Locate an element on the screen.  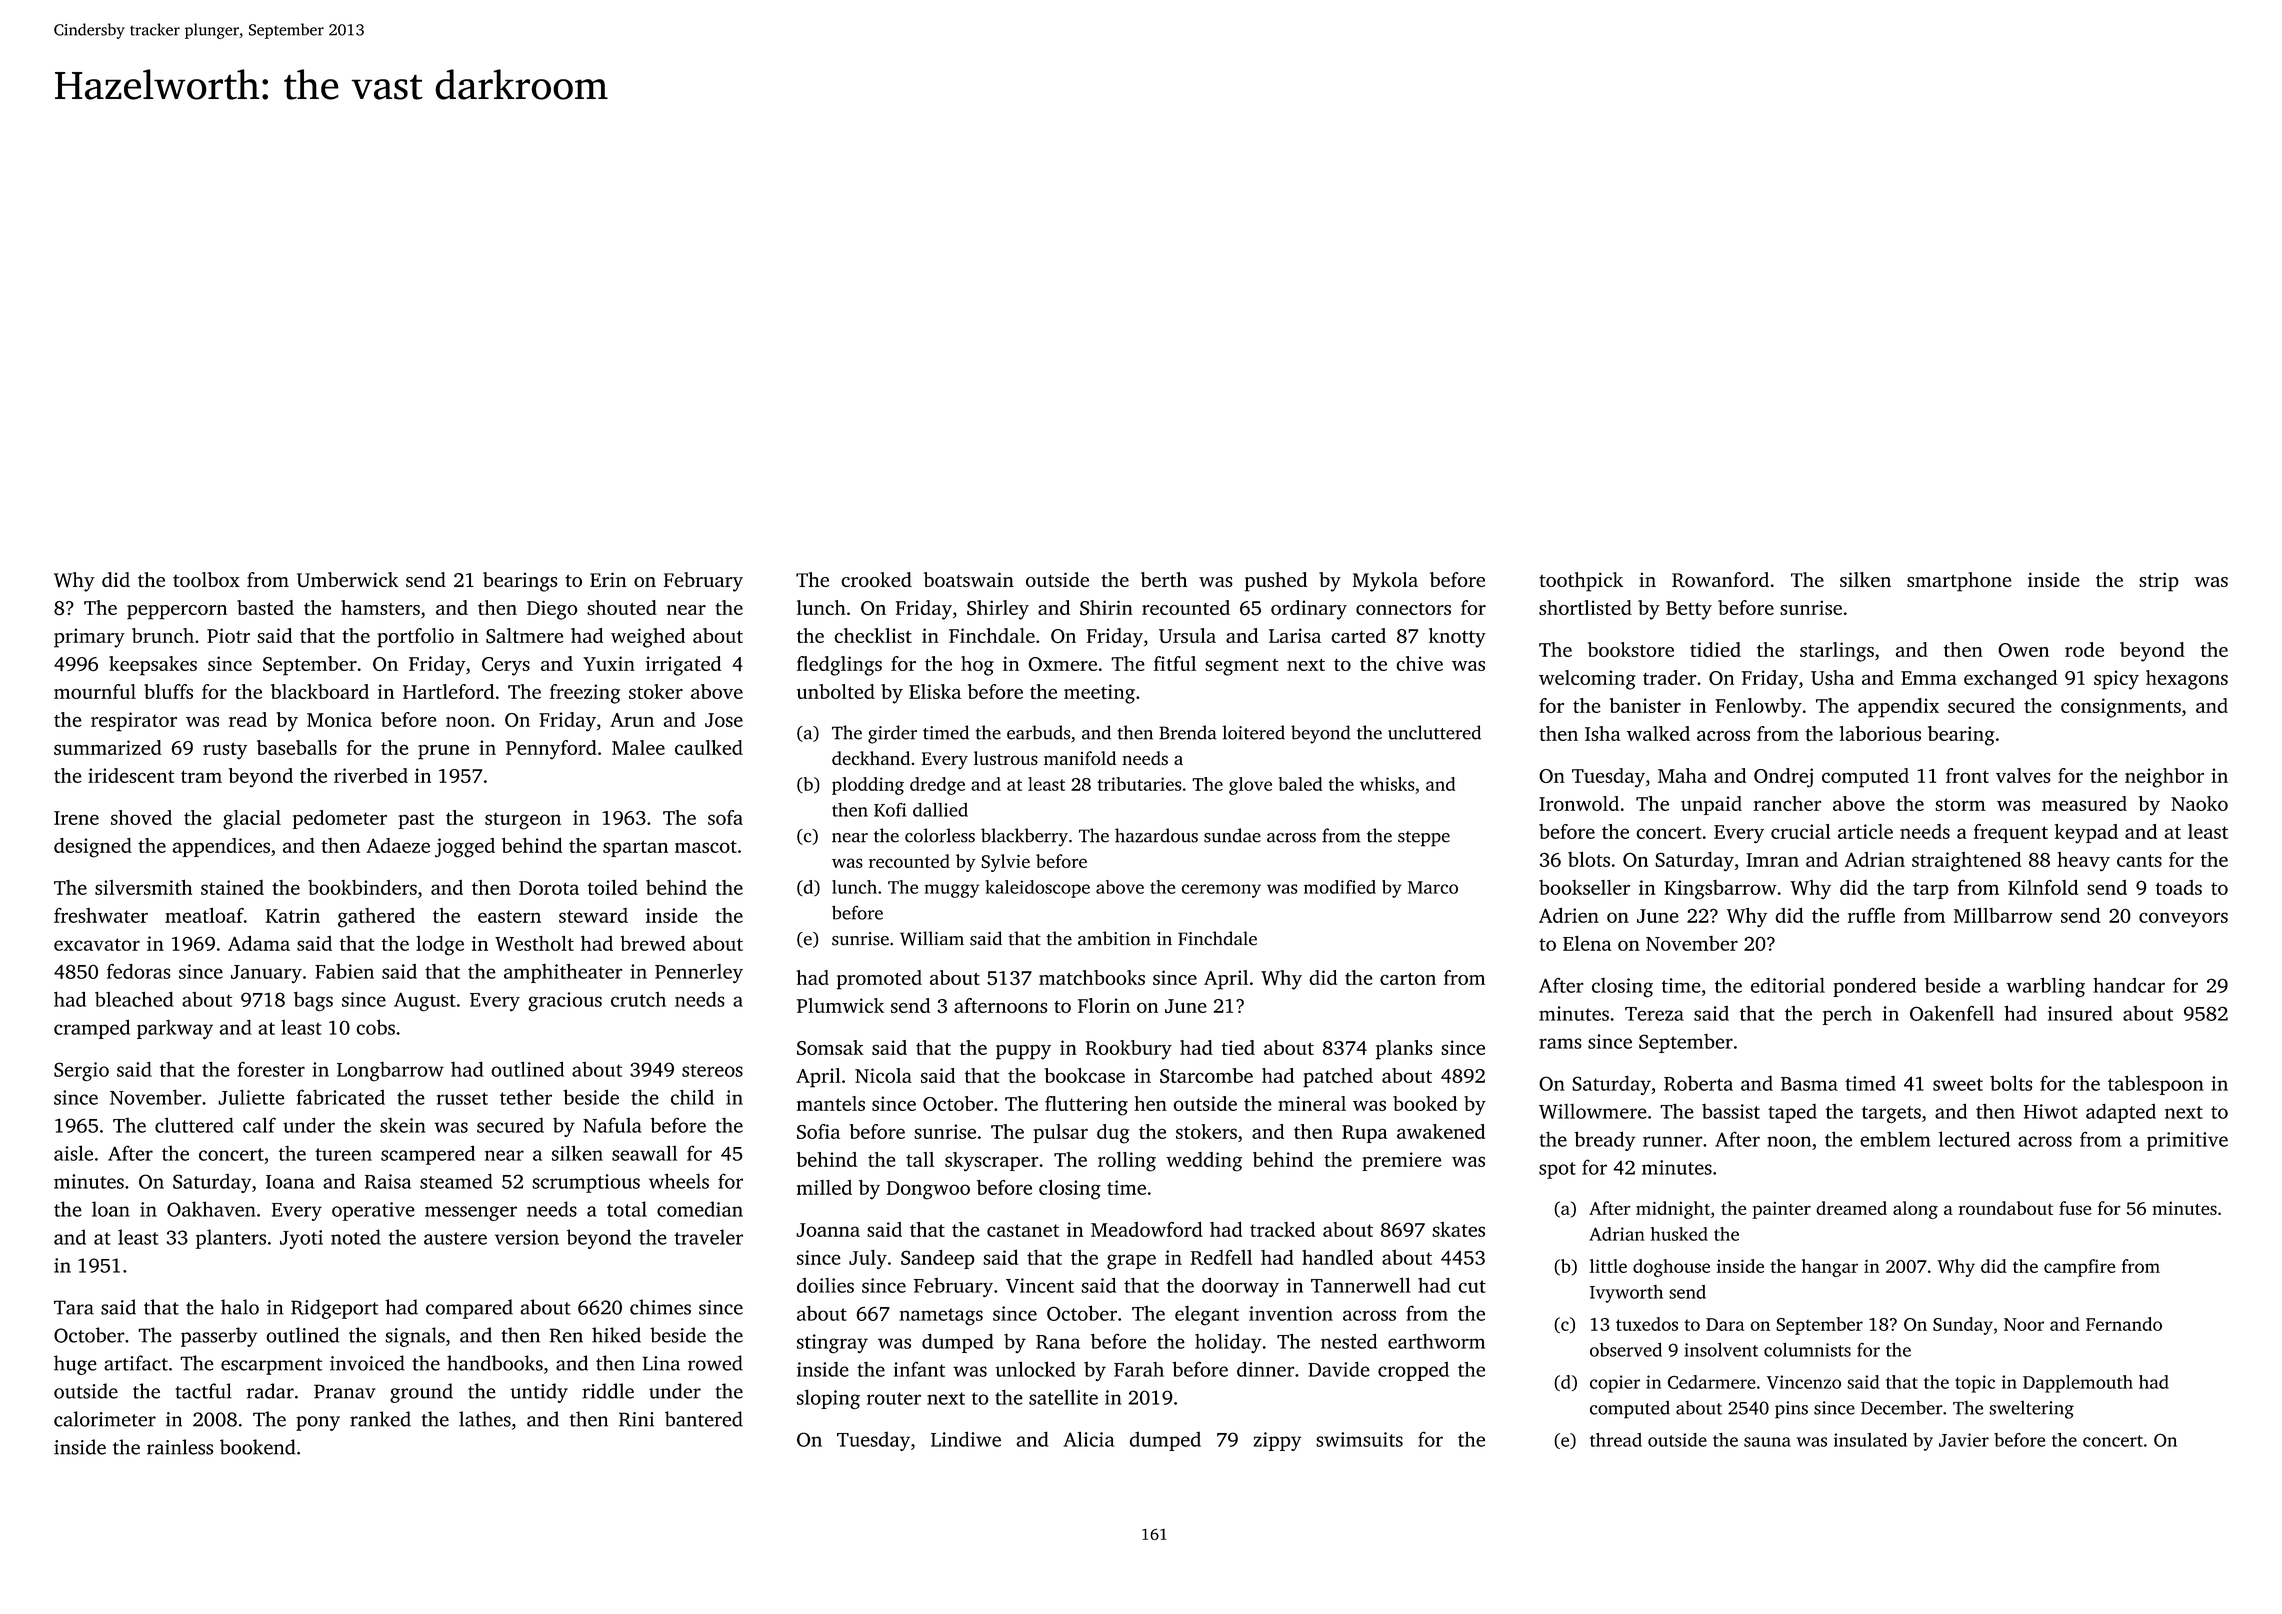
Plumwick is located at coordinates (840, 1005).
